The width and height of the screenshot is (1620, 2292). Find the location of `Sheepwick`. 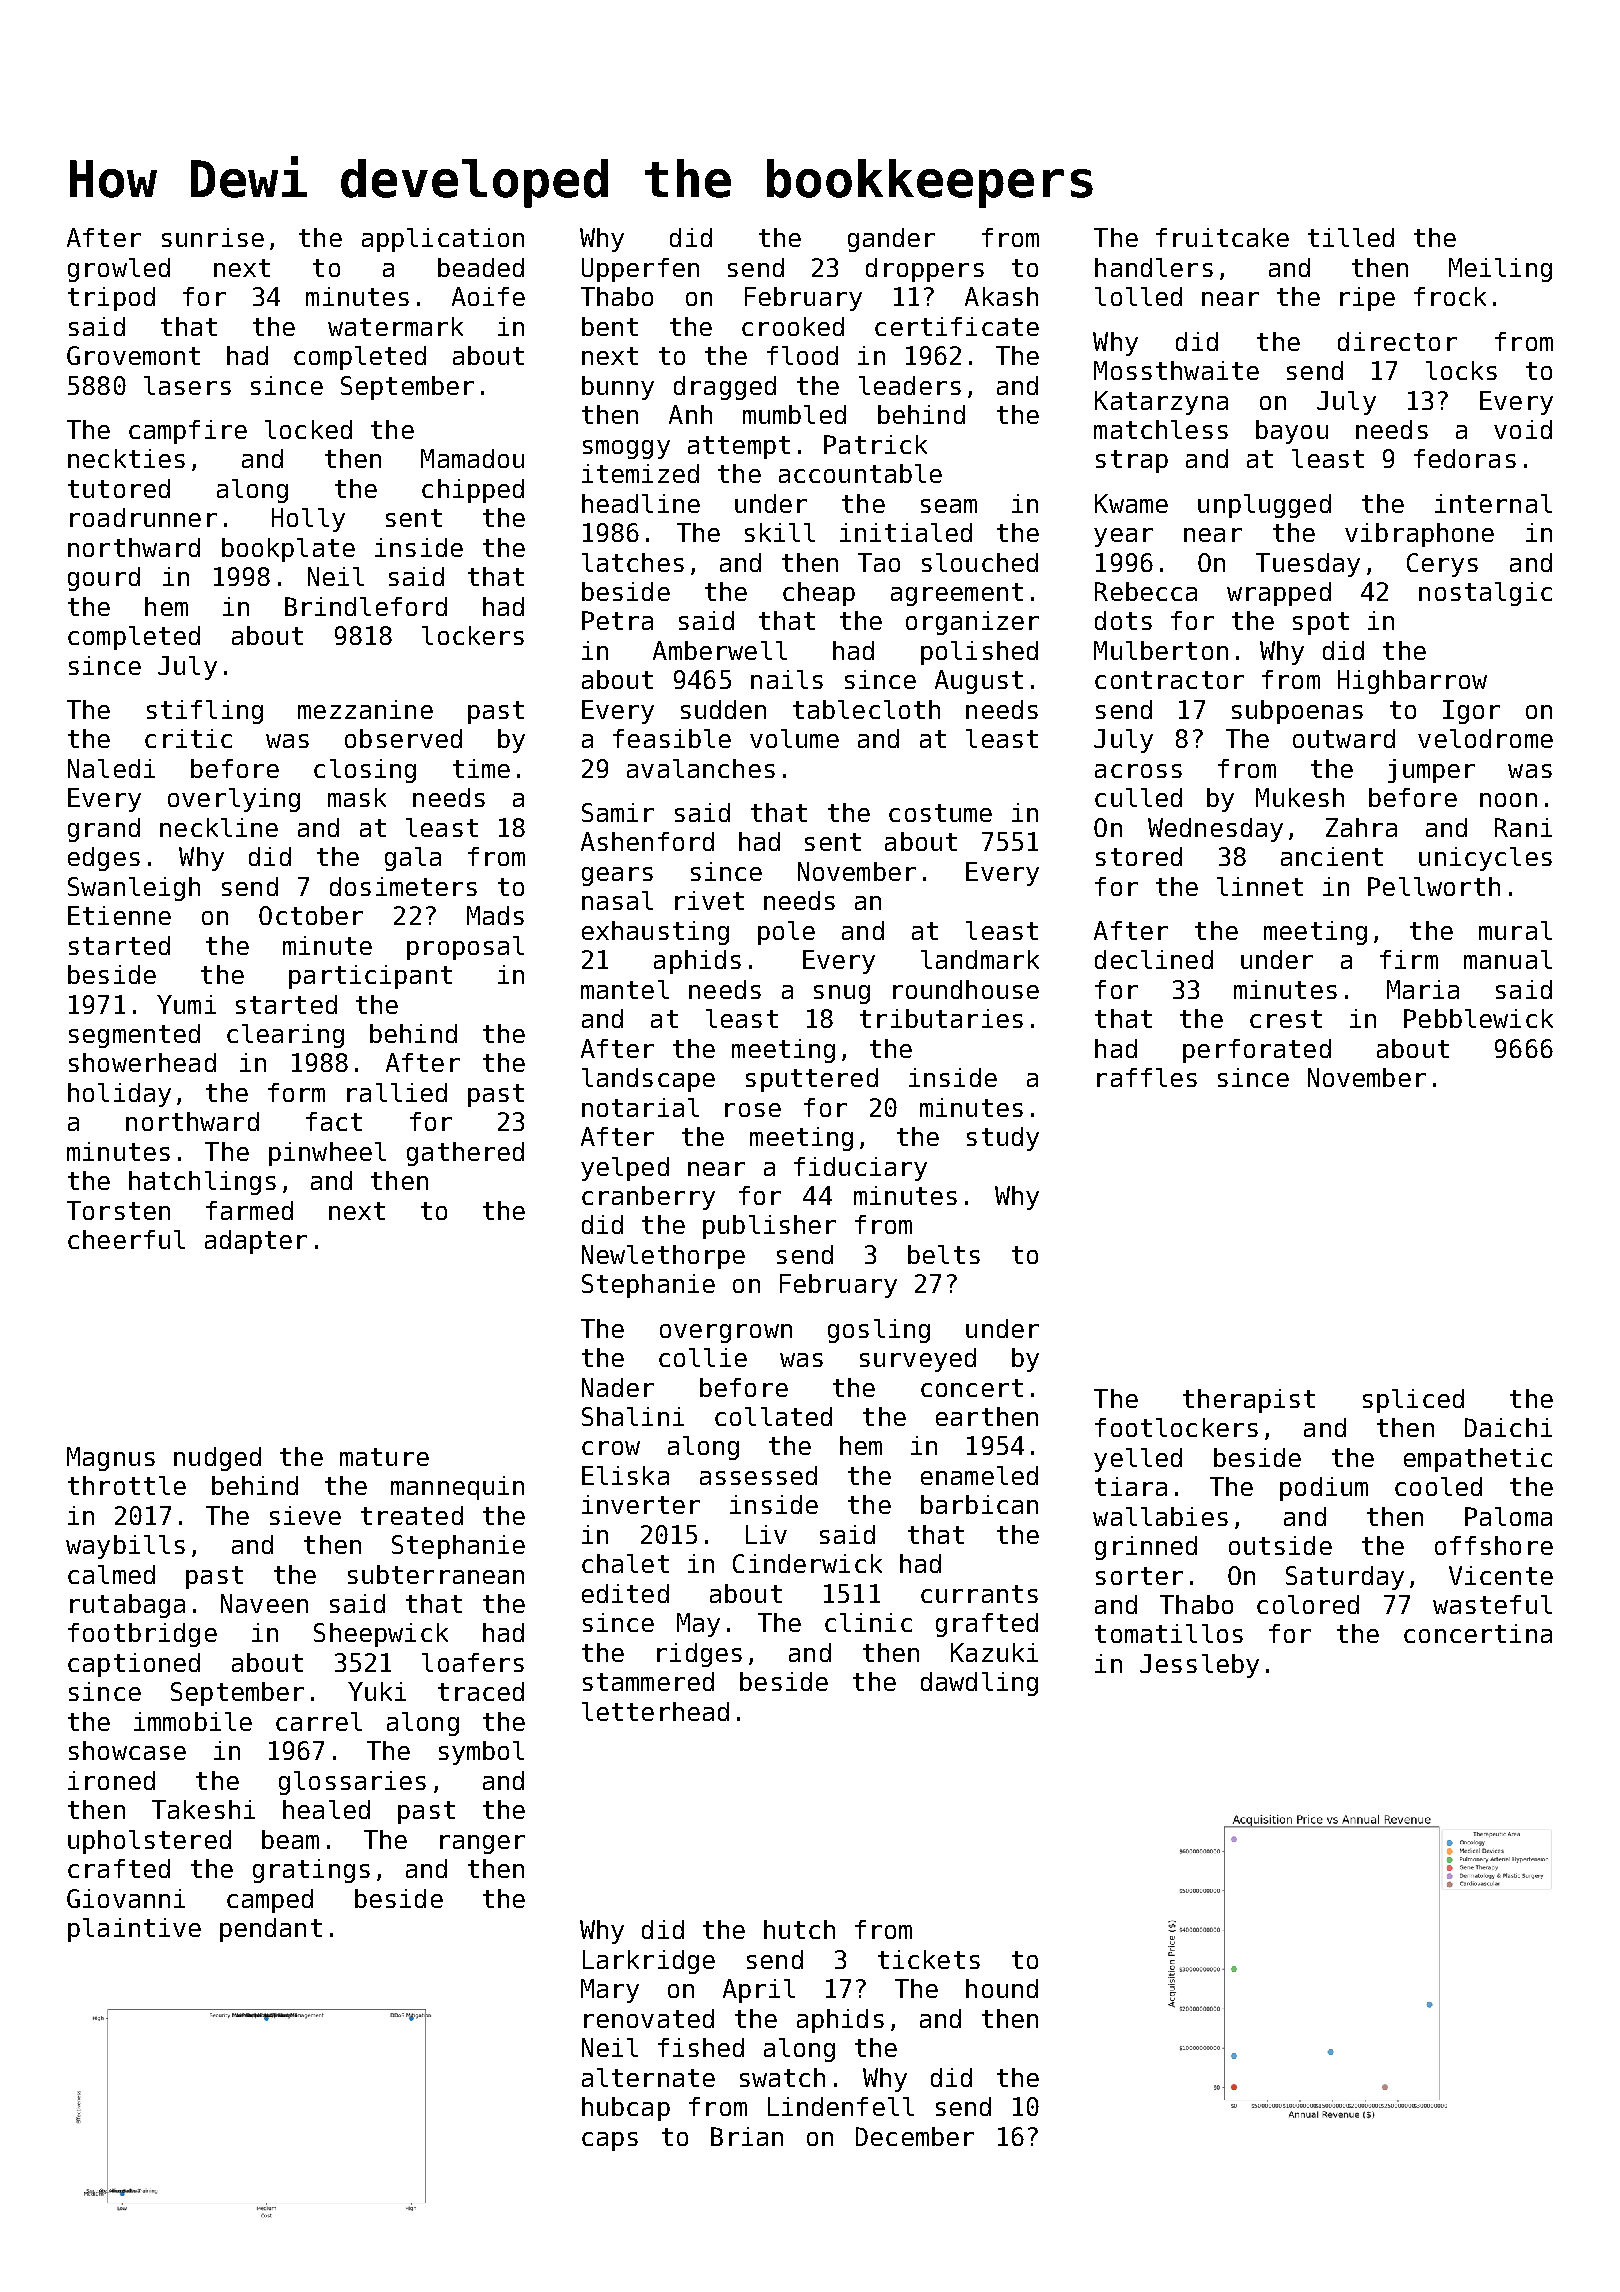

Sheepwick is located at coordinates (381, 1635).
